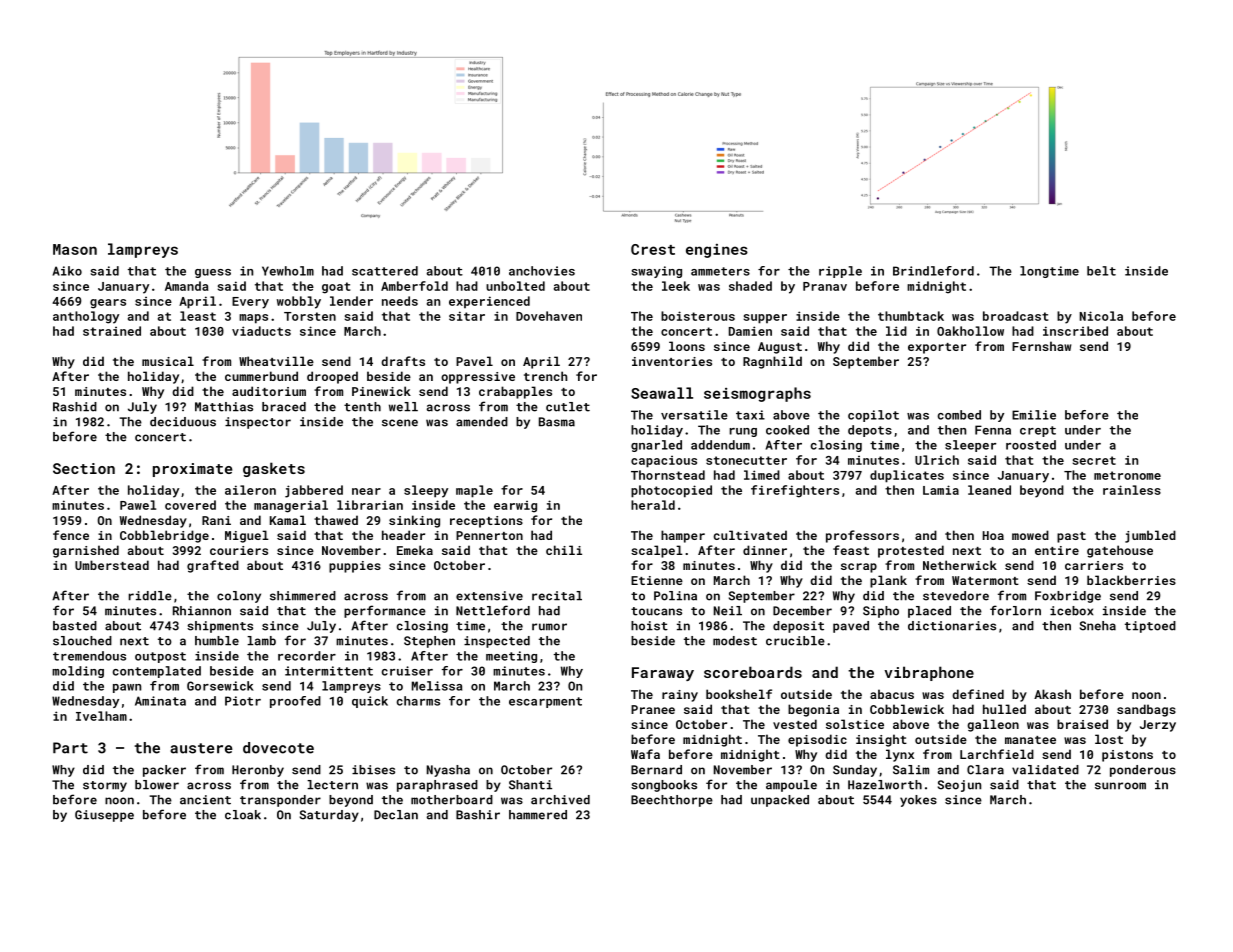 The height and width of the image is (952, 1233). What do you see at coordinates (933, 271) in the image?
I see `Brindleford` at bounding box center [933, 271].
